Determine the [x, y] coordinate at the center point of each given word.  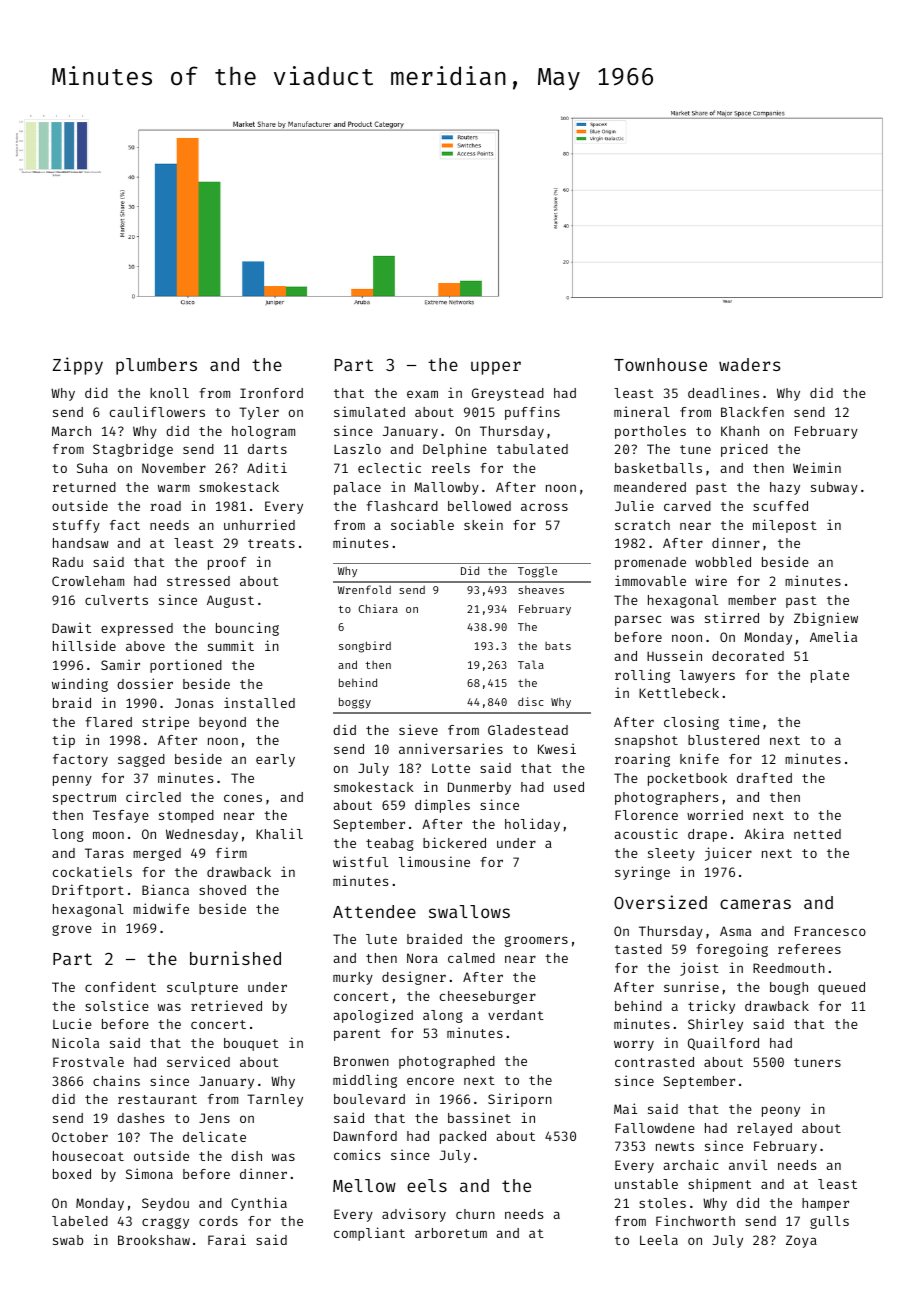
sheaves [541, 590]
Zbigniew [826, 619]
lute [381, 939]
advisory [414, 1215]
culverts [116, 600]
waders [749, 364]
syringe [642, 873]
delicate [214, 1136]
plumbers [156, 366]
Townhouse [660, 364]
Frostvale [88, 1062]
